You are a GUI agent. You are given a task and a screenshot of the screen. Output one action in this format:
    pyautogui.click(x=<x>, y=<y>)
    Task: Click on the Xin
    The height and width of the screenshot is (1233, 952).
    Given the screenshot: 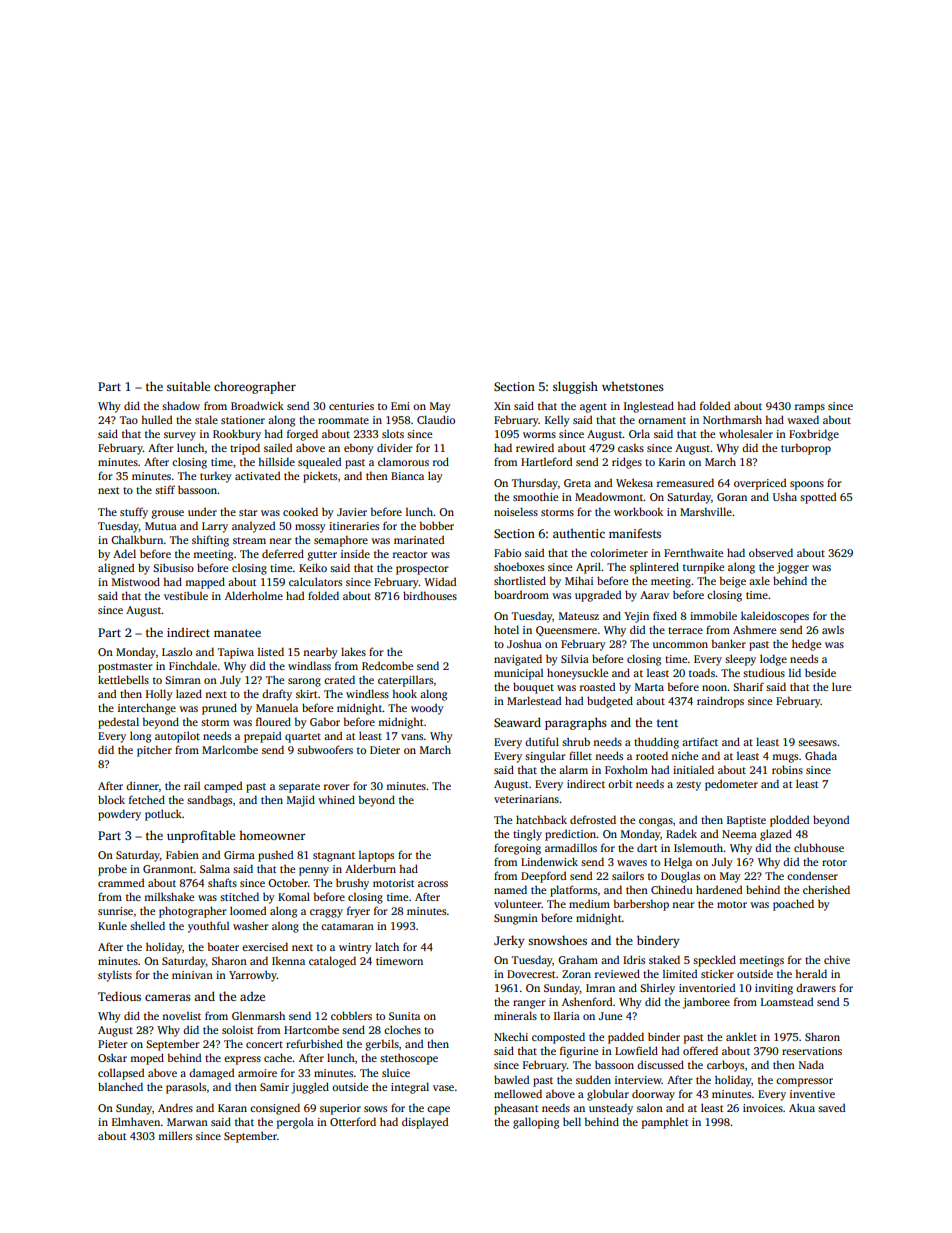 What is the action you would take?
    pyautogui.click(x=502, y=406)
